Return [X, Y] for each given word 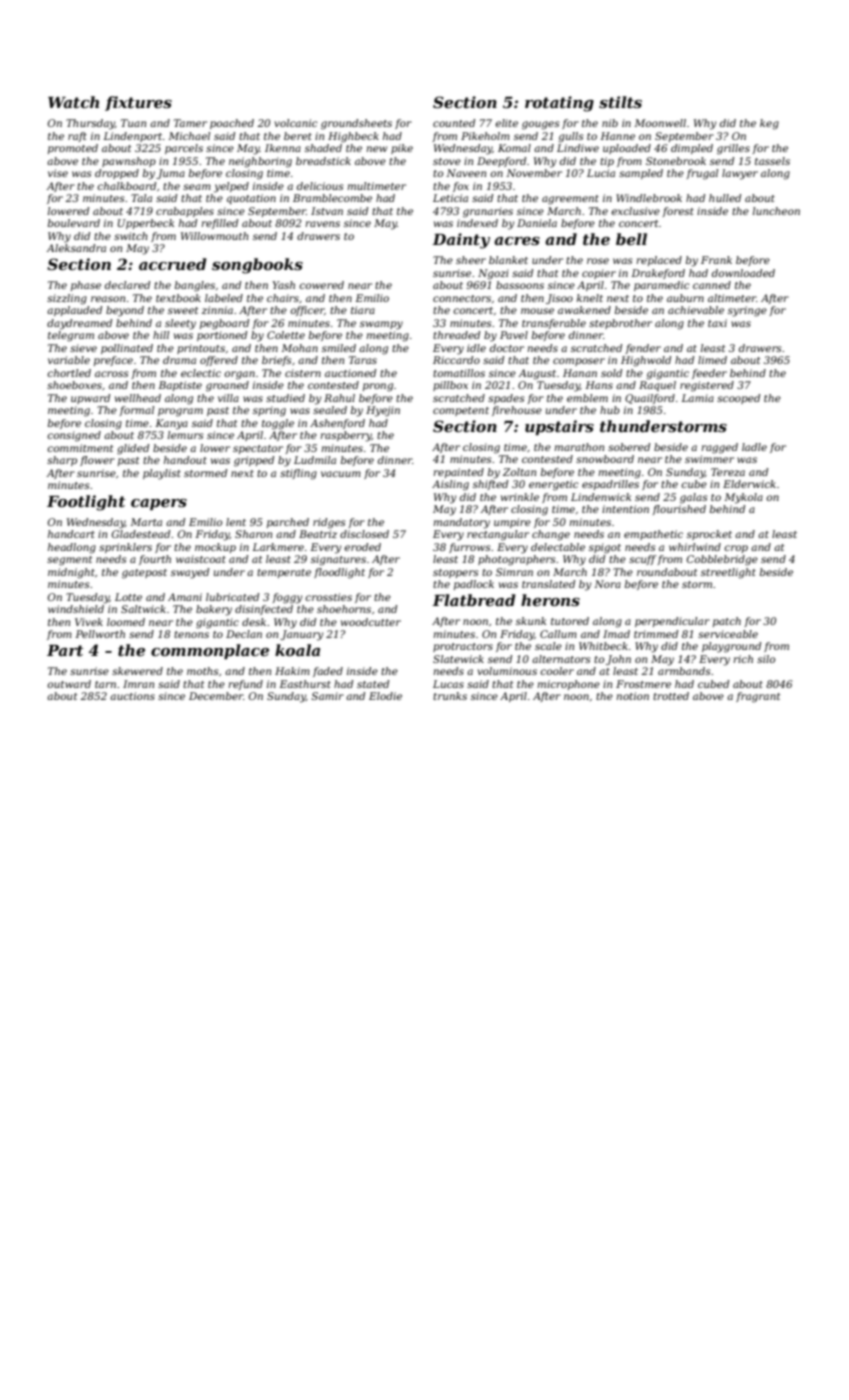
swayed [190, 573]
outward [69, 684]
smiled [339, 348]
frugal [702, 174]
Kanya [171, 424]
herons [550, 600]
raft [77, 137]
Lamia [697, 398]
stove [447, 161]
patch [727, 622]
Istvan [327, 211]
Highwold [646, 361]
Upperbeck [146, 224]
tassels [772, 161]
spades [506, 399]
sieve [83, 348]
